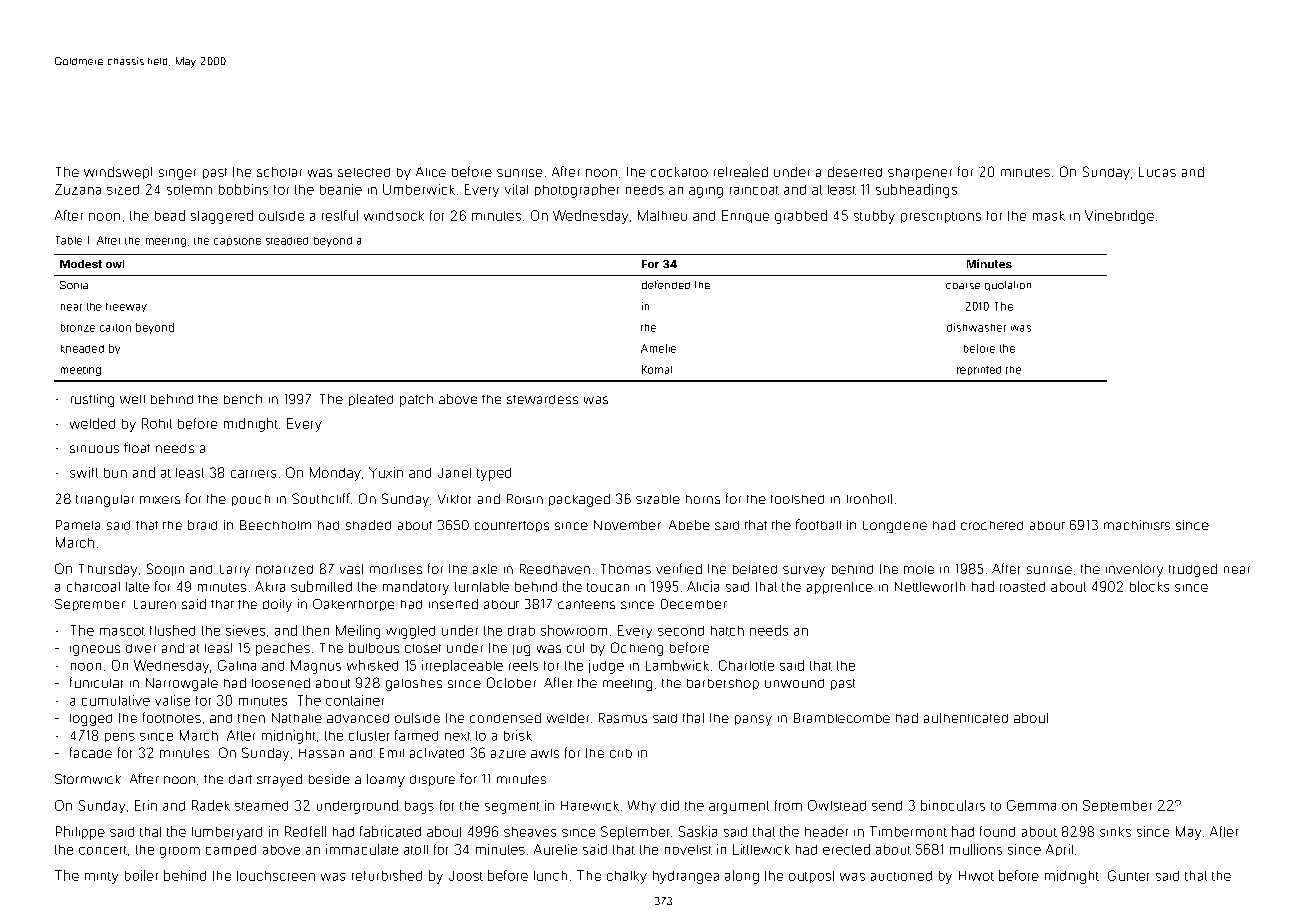 Image resolution: width=1308 pixels, height=924 pixels. What do you see at coordinates (679, 172) in the document?
I see `cockatoo` at bounding box center [679, 172].
